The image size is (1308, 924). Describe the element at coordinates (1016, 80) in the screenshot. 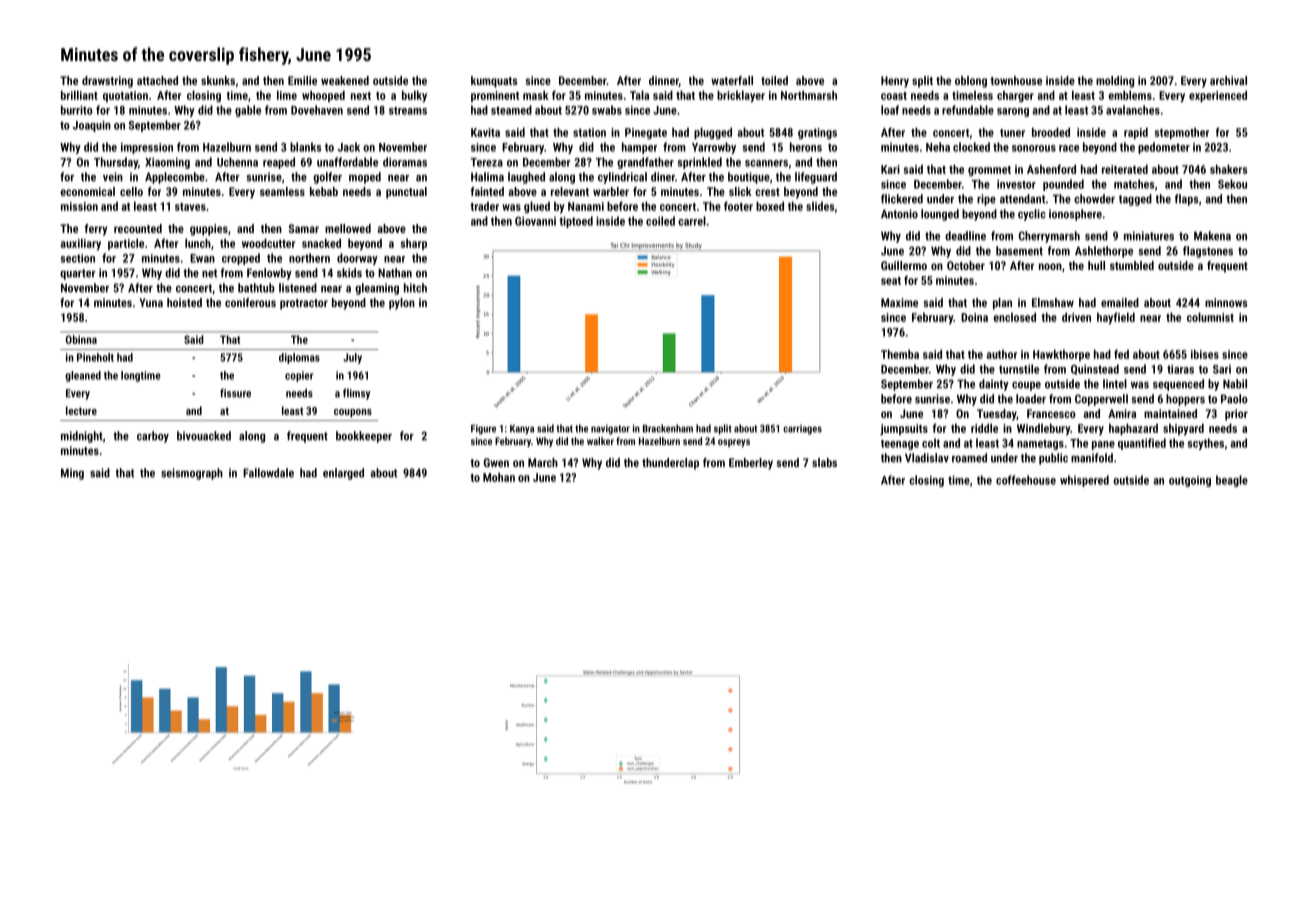

I see `townhouse` at that location.
